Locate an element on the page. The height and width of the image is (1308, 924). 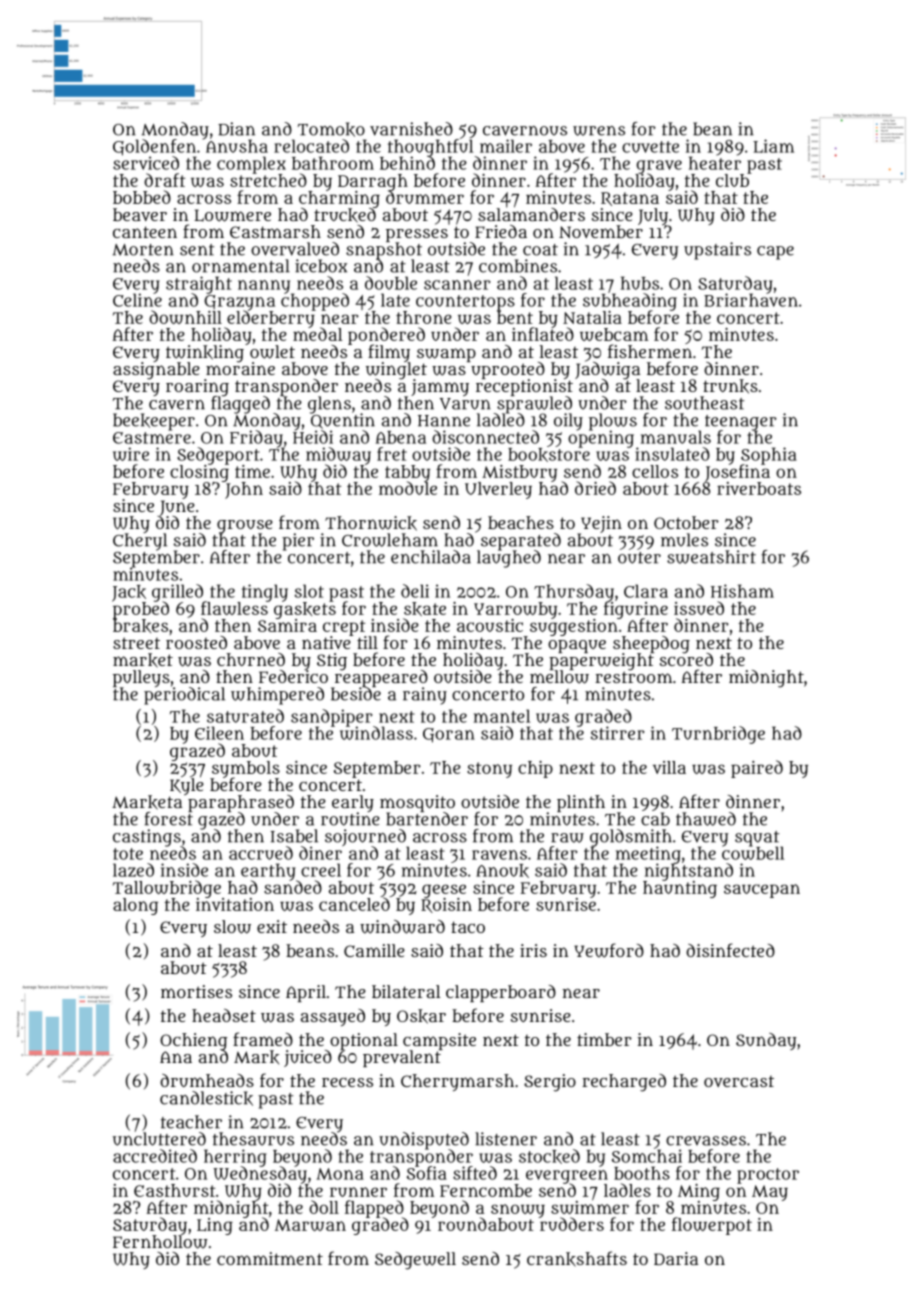
Ochieng is located at coordinates (194, 1041).
